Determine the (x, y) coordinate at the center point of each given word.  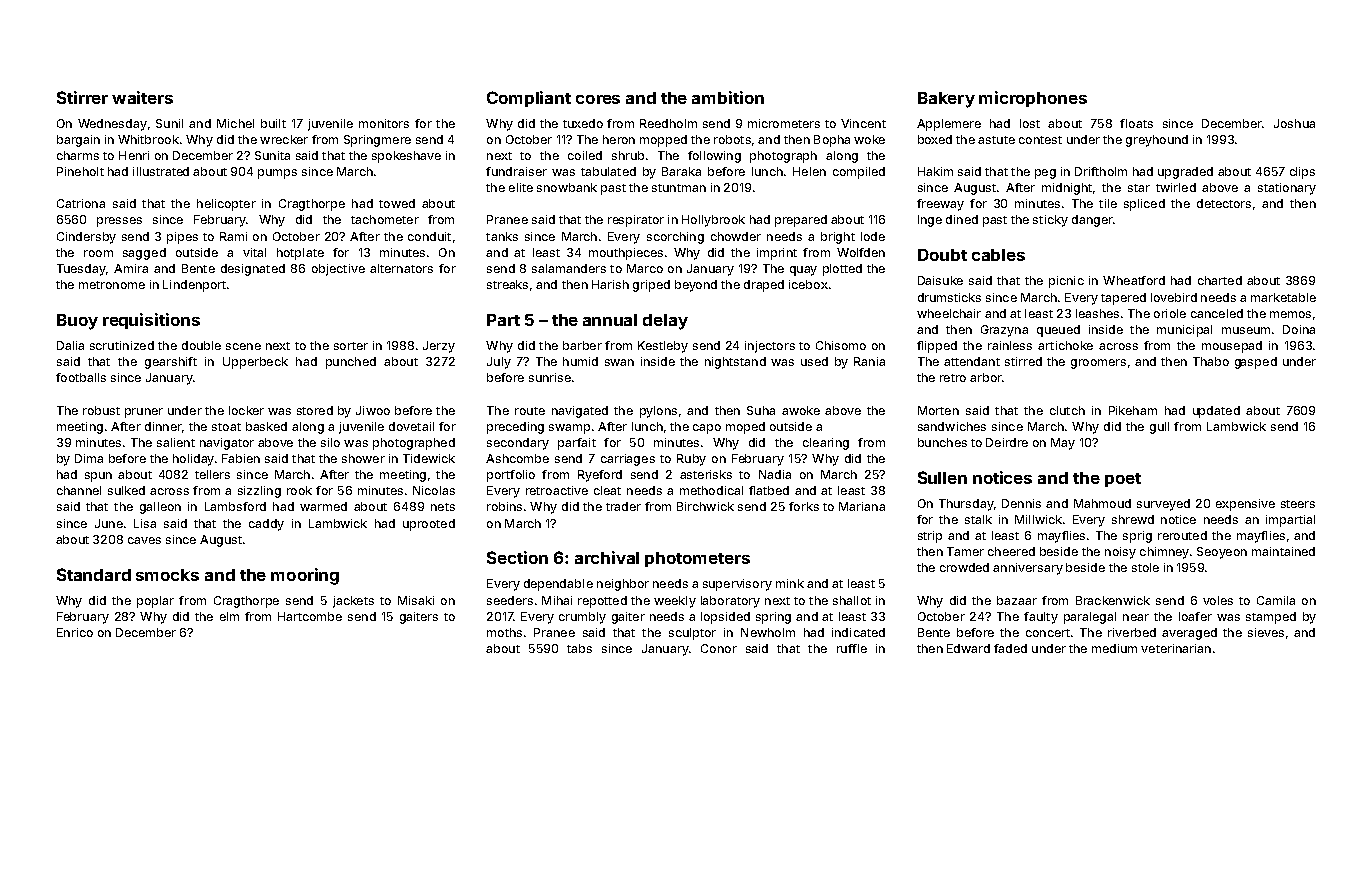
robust (101, 410)
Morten (938, 410)
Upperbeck (255, 363)
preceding (515, 428)
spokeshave (406, 157)
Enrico (75, 632)
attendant (972, 361)
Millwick (1038, 519)
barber (582, 345)
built (273, 123)
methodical (711, 490)
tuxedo (583, 123)
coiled (585, 155)
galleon (160, 508)
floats (1136, 123)
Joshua (1294, 123)
